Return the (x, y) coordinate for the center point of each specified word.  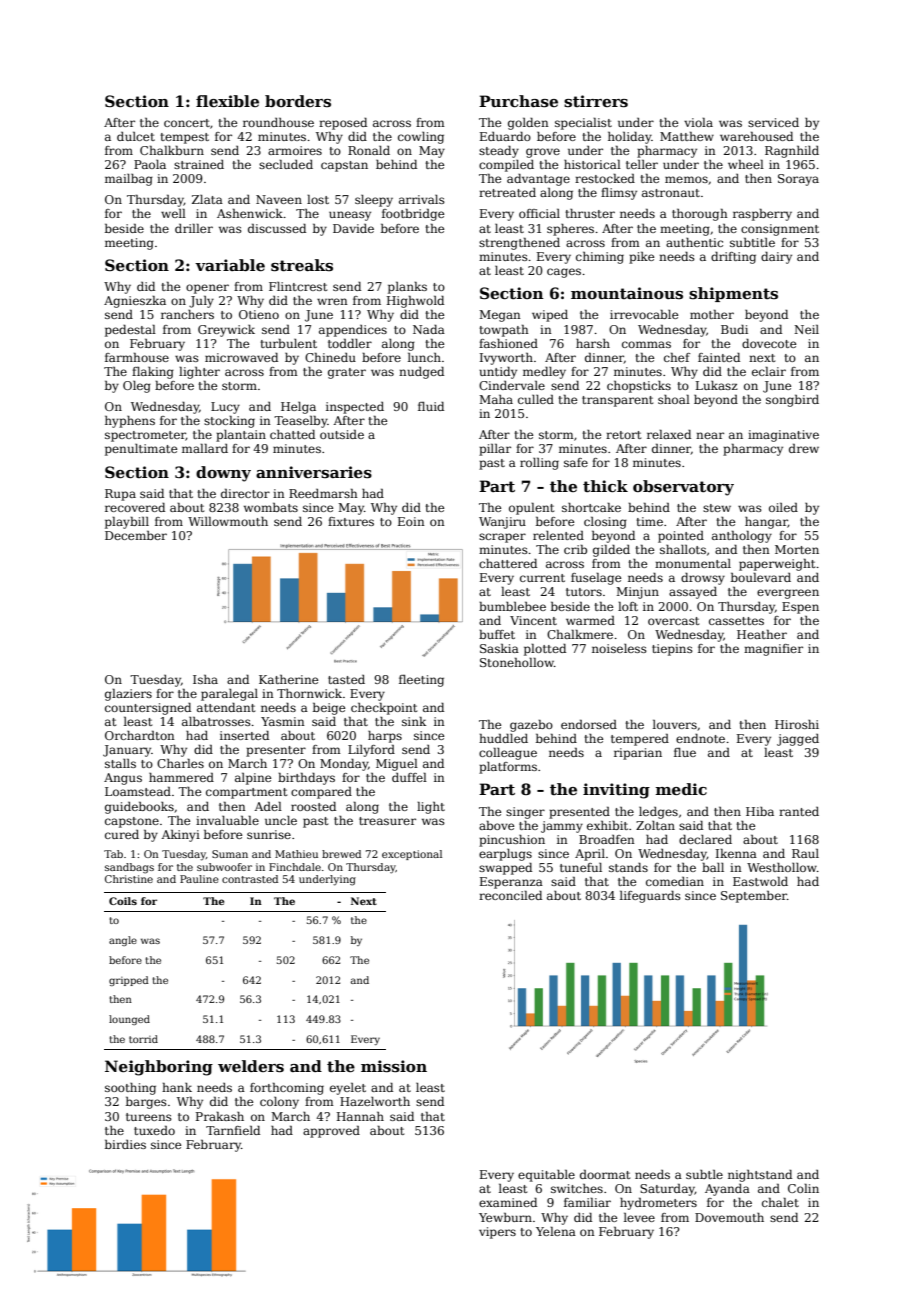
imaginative (783, 436)
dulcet (136, 136)
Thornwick (309, 693)
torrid (143, 1039)
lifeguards (650, 897)
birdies (125, 1144)
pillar (495, 450)
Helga (298, 408)
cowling (421, 138)
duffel (409, 777)
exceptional (412, 855)
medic (681, 789)
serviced (773, 122)
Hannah (360, 1116)
